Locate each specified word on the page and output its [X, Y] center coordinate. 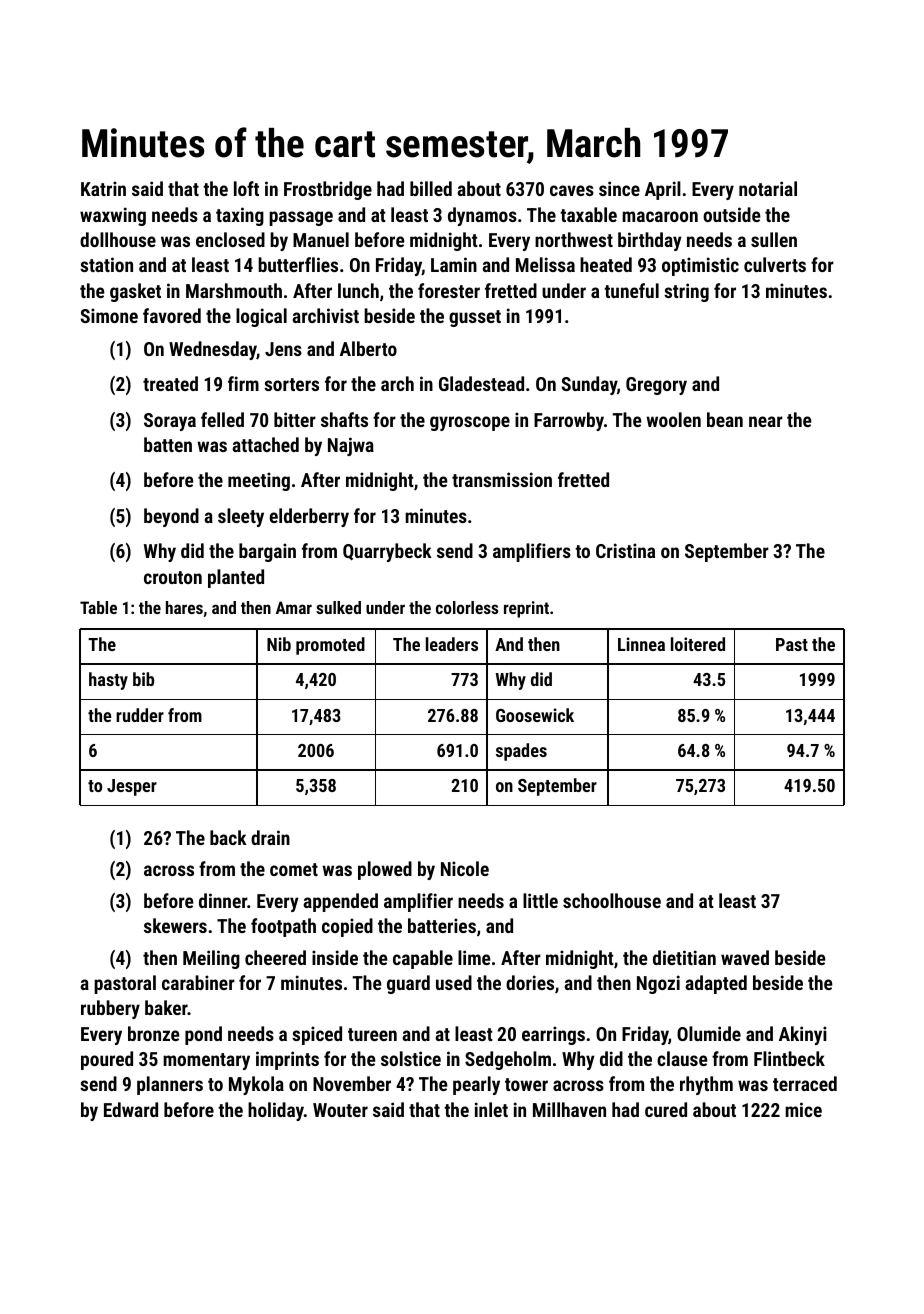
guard [408, 984]
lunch [358, 290]
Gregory [656, 386]
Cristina [625, 550]
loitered [698, 644]
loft [246, 188]
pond [203, 1035]
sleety [241, 517]
